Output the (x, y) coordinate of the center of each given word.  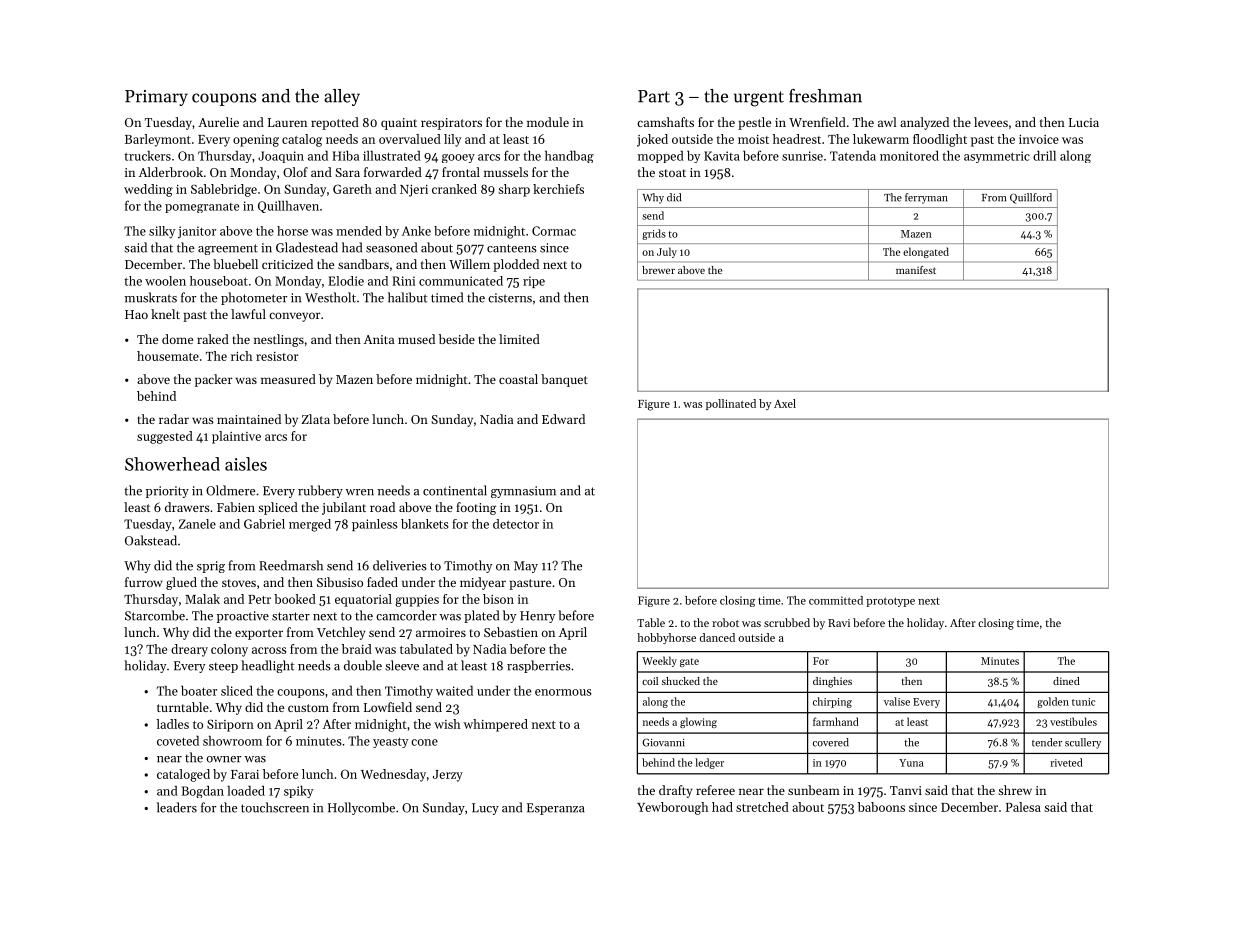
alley (342, 97)
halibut (407, 297)
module (548, 122)
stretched (762, 807)
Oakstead (151, 540)
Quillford (1031, 198)
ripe (534, 282)
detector (516, 524)
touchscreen (275, 807)
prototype (890, 602)
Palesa (1023, 807)
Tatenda (853, 156)
